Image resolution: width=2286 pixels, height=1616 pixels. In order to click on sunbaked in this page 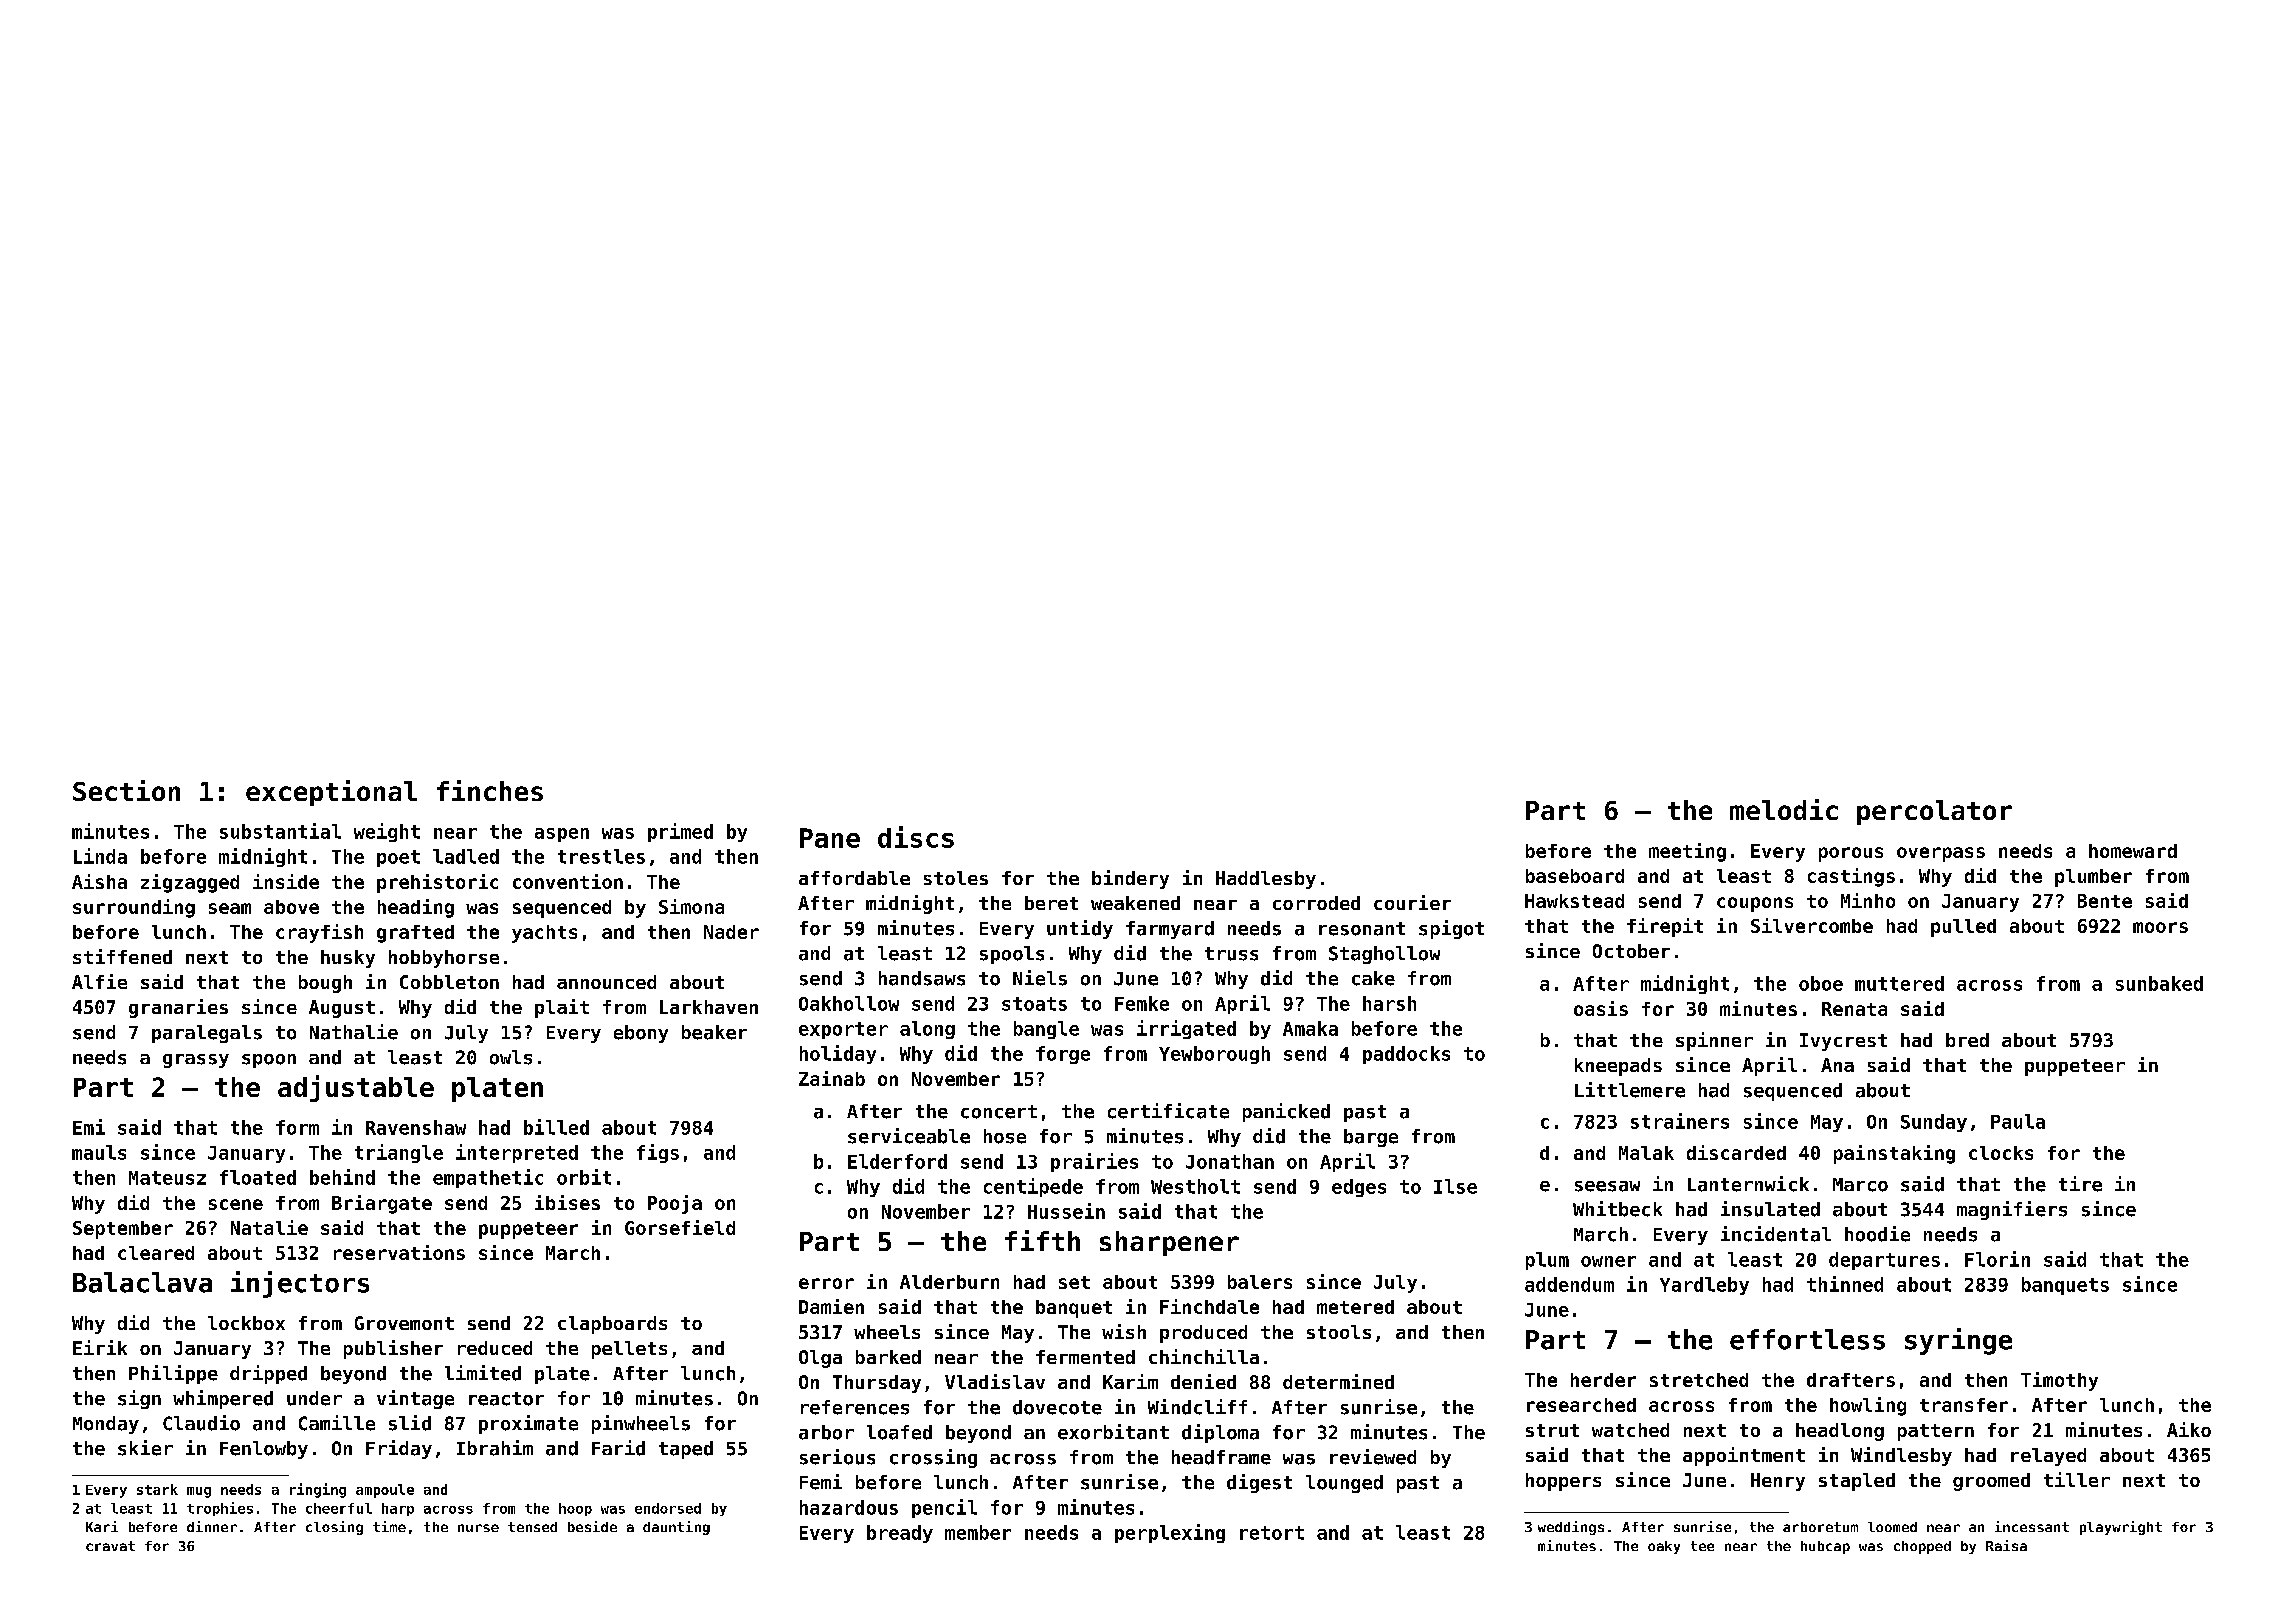, I will do `click(2159, 983)`.
